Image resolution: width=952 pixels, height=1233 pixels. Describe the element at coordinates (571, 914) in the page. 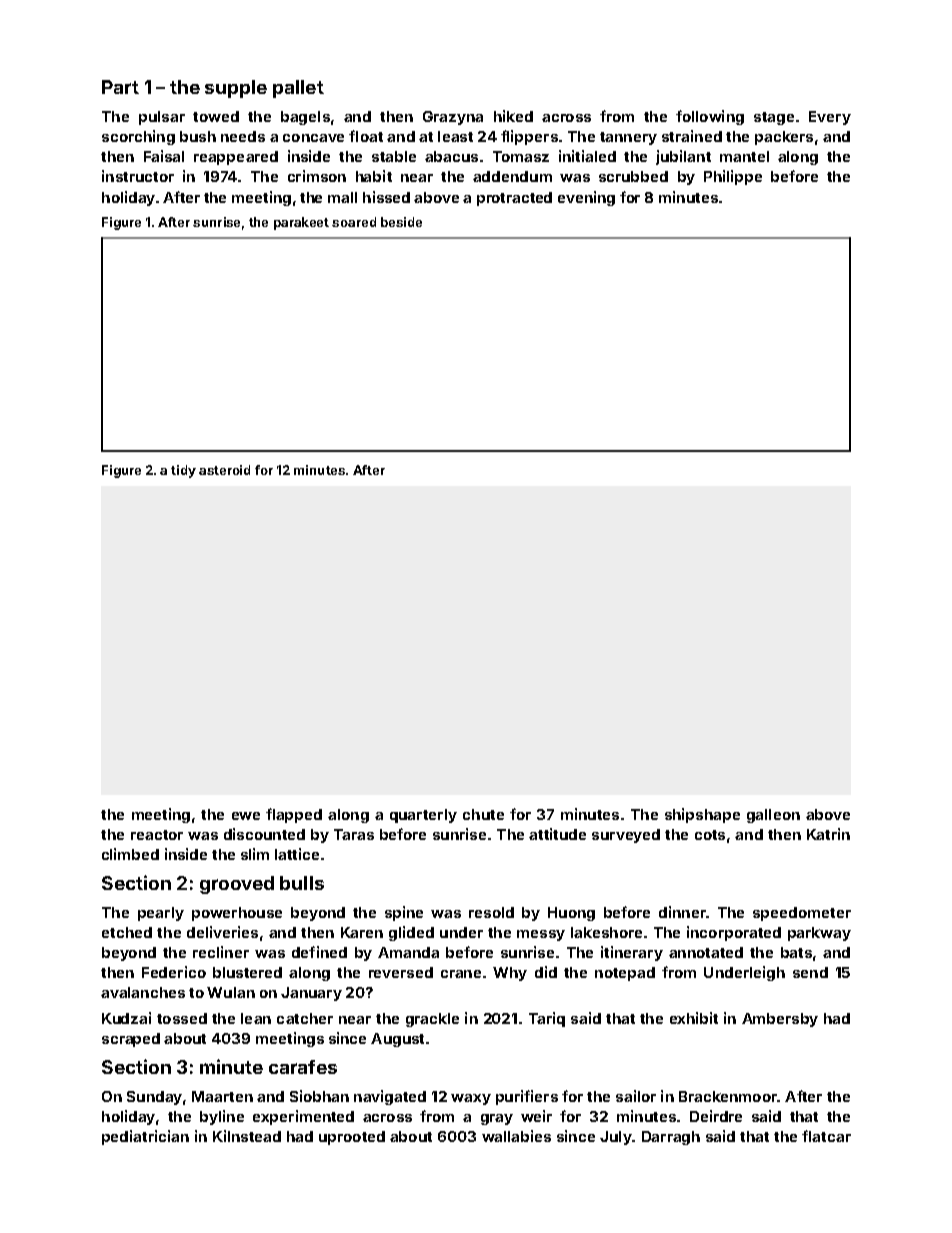

I see `Huong` at that location.
